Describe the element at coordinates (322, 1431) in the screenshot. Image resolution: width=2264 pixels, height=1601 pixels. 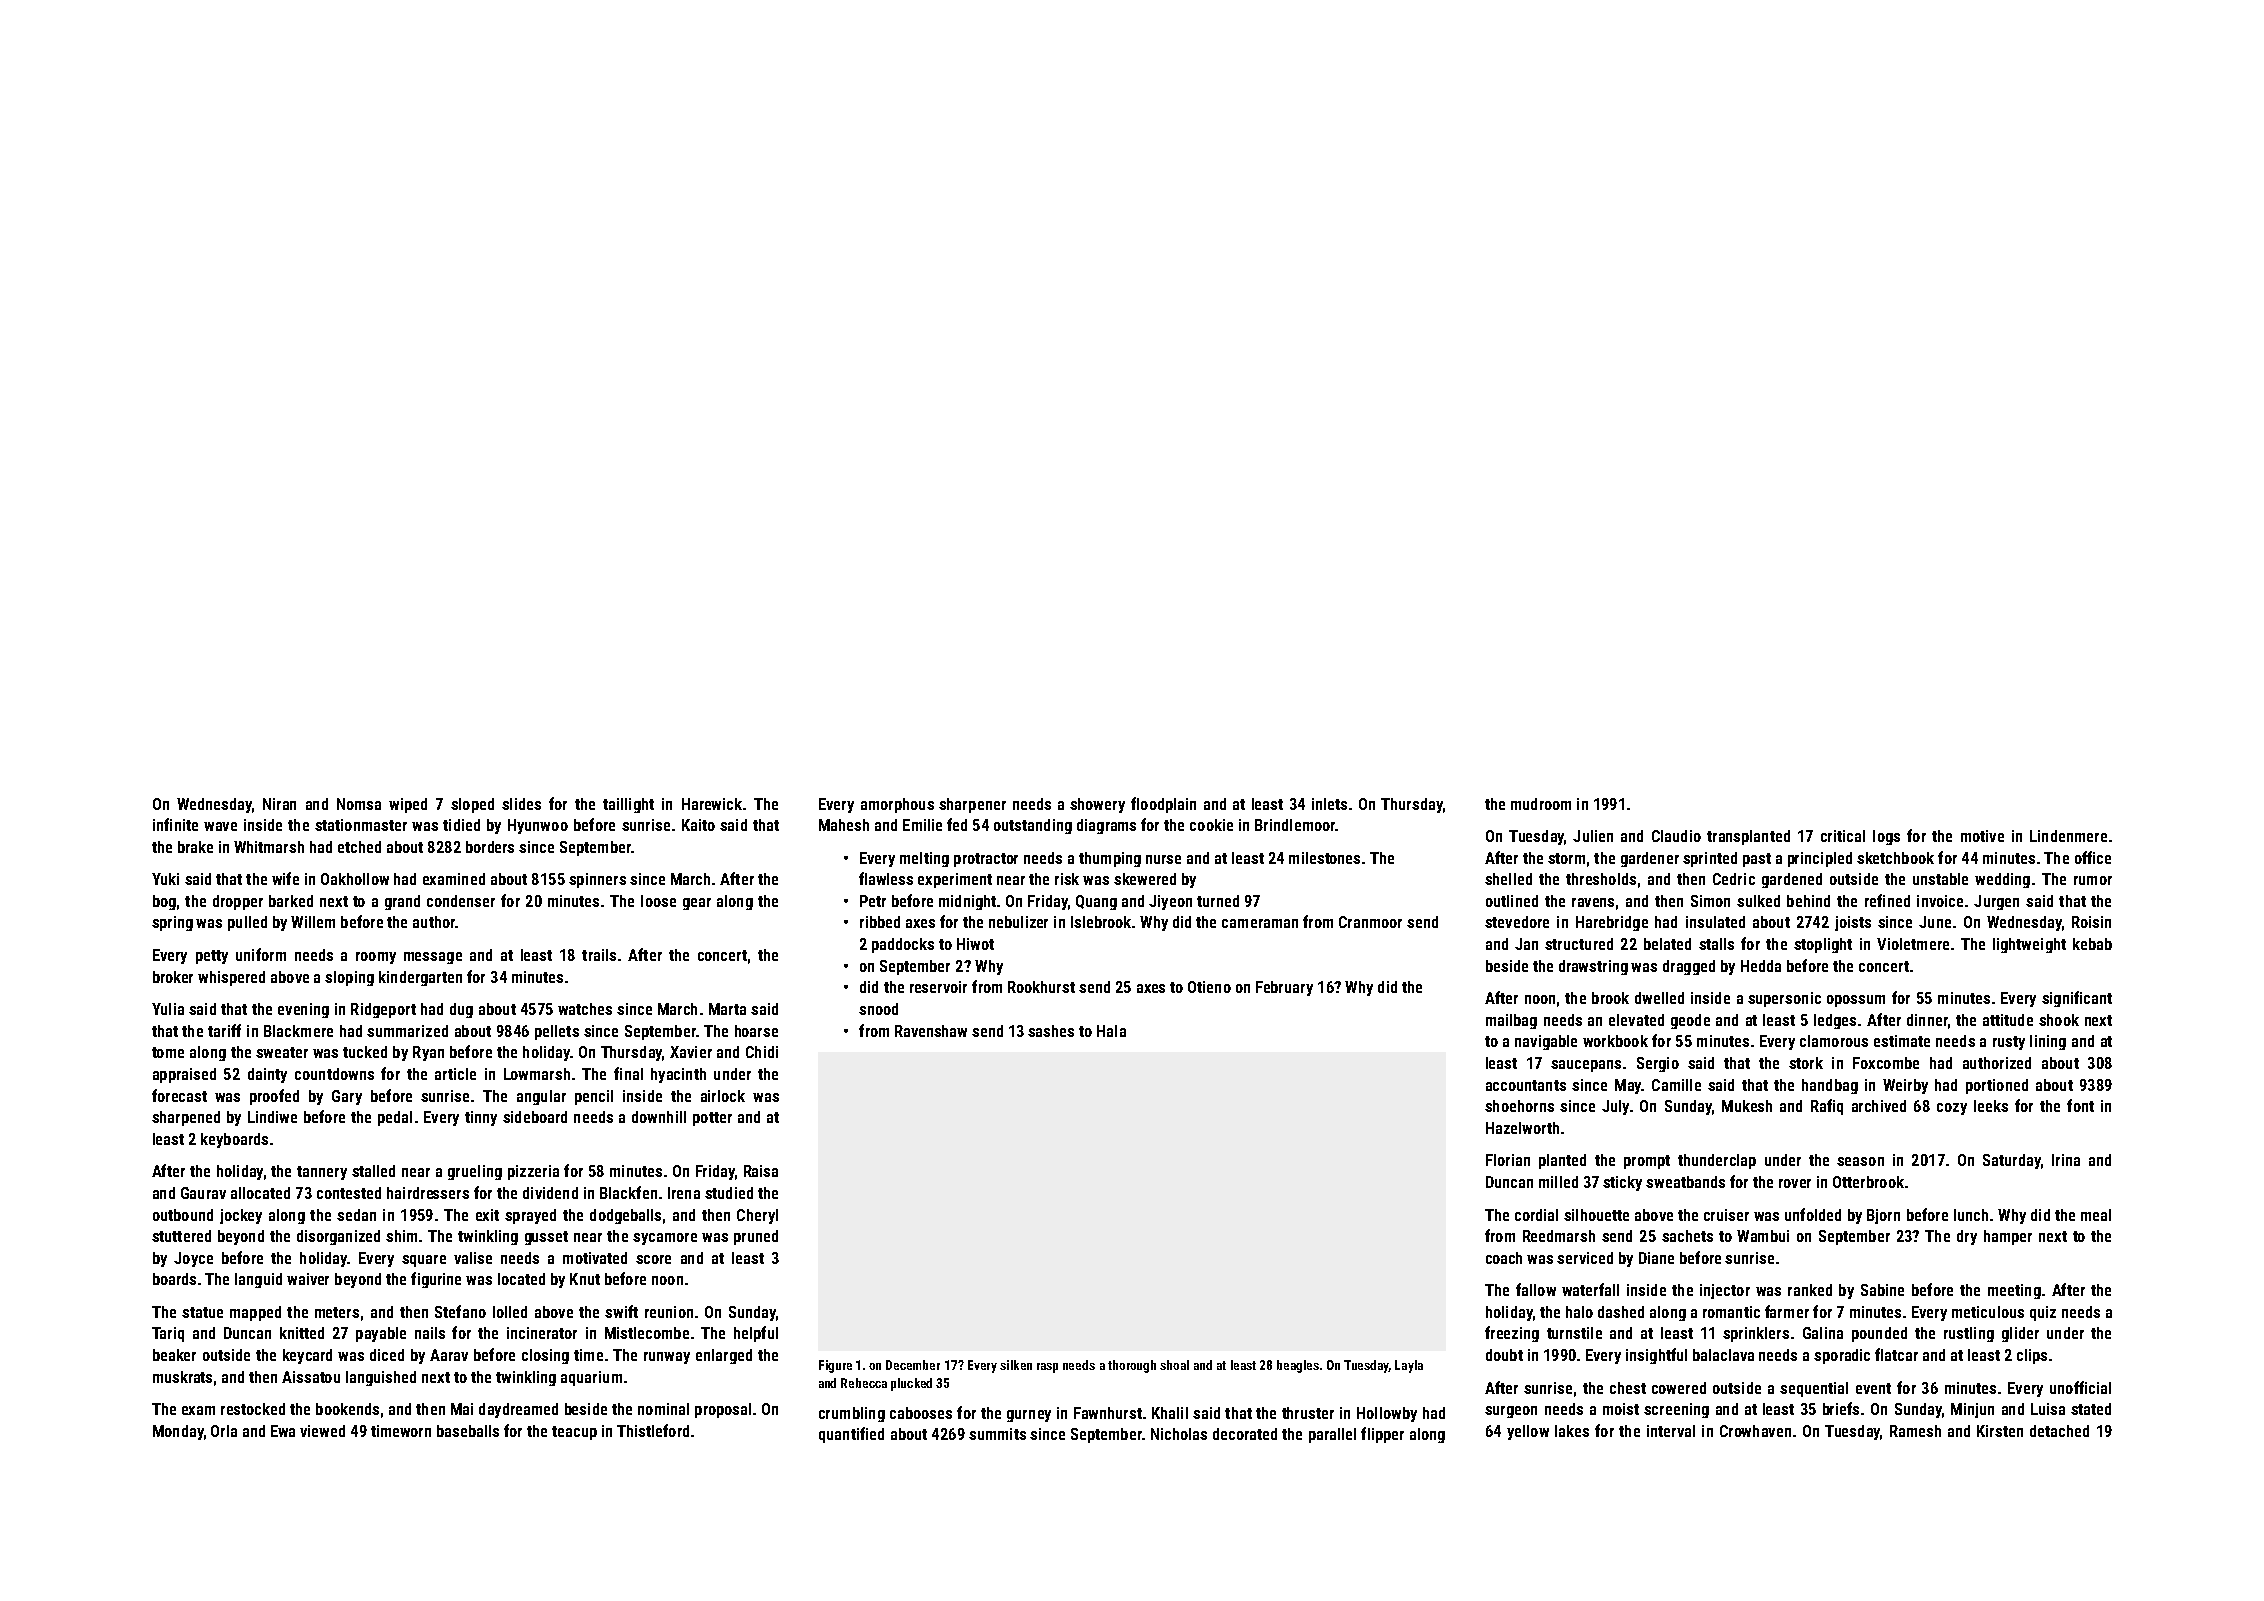
I see `viewed` at that location.
